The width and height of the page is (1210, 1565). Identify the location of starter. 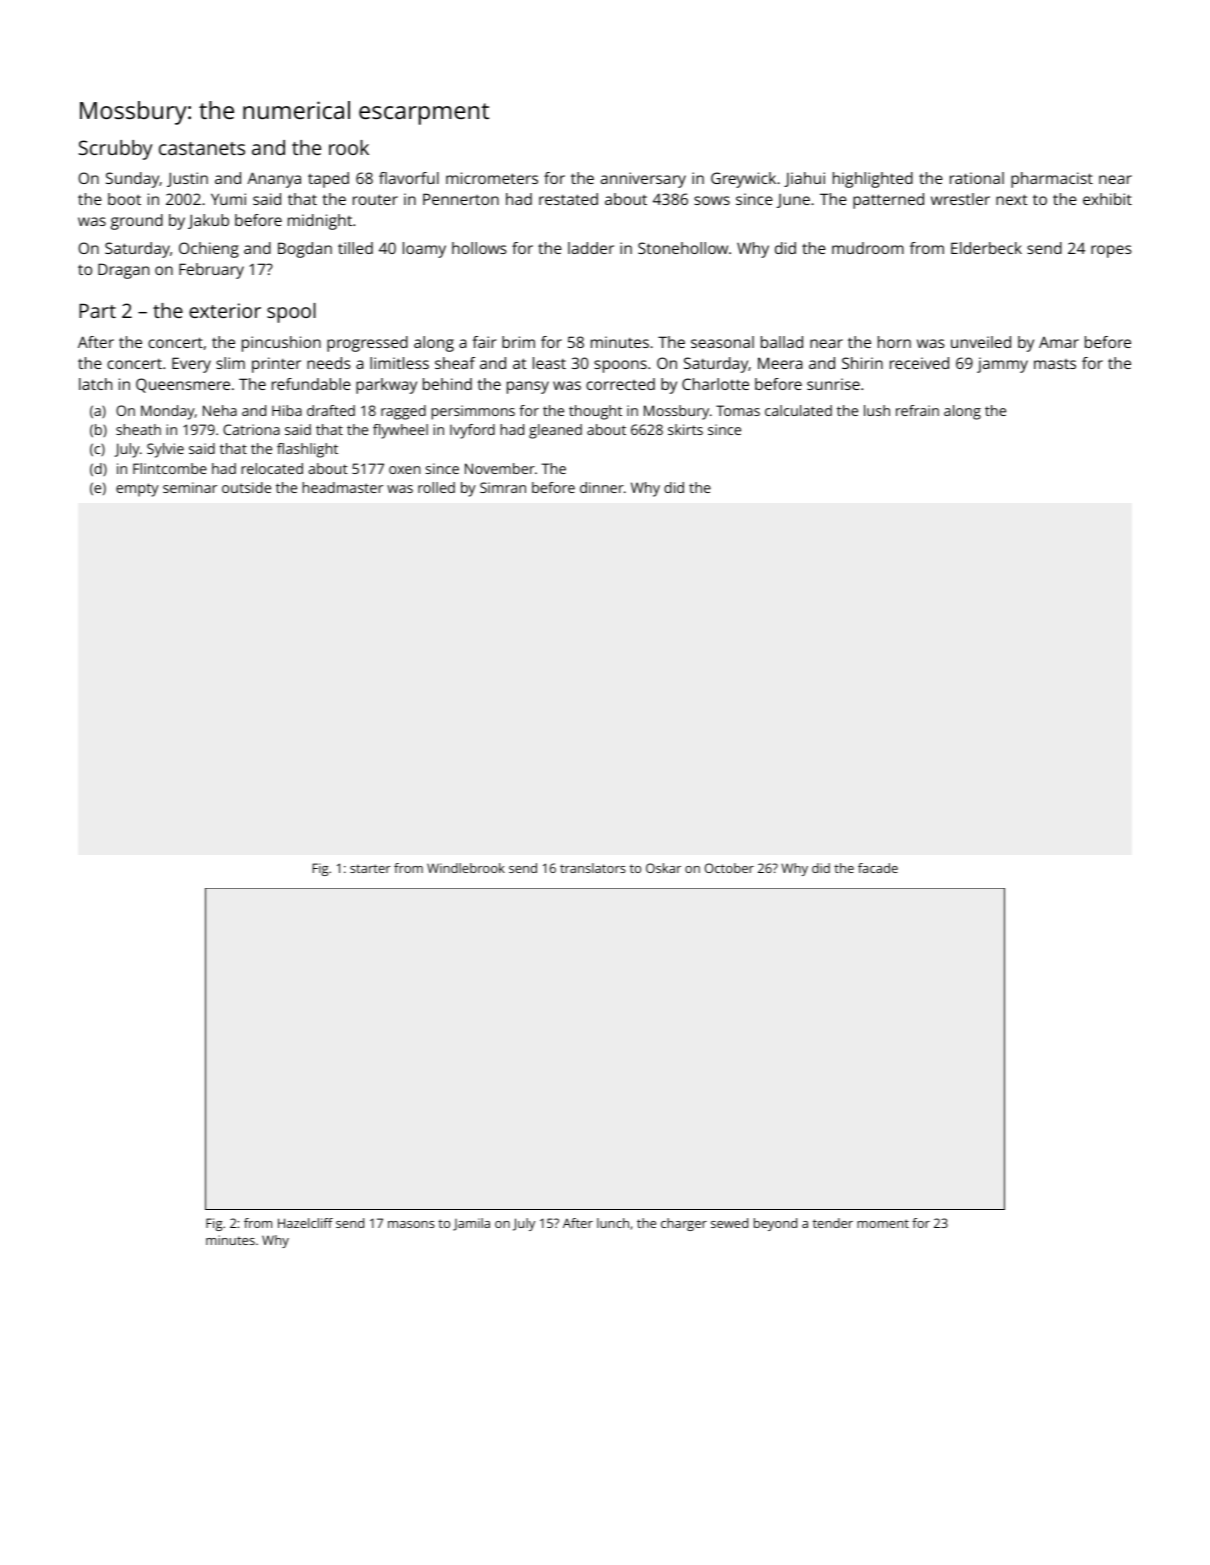
(370, 868).
